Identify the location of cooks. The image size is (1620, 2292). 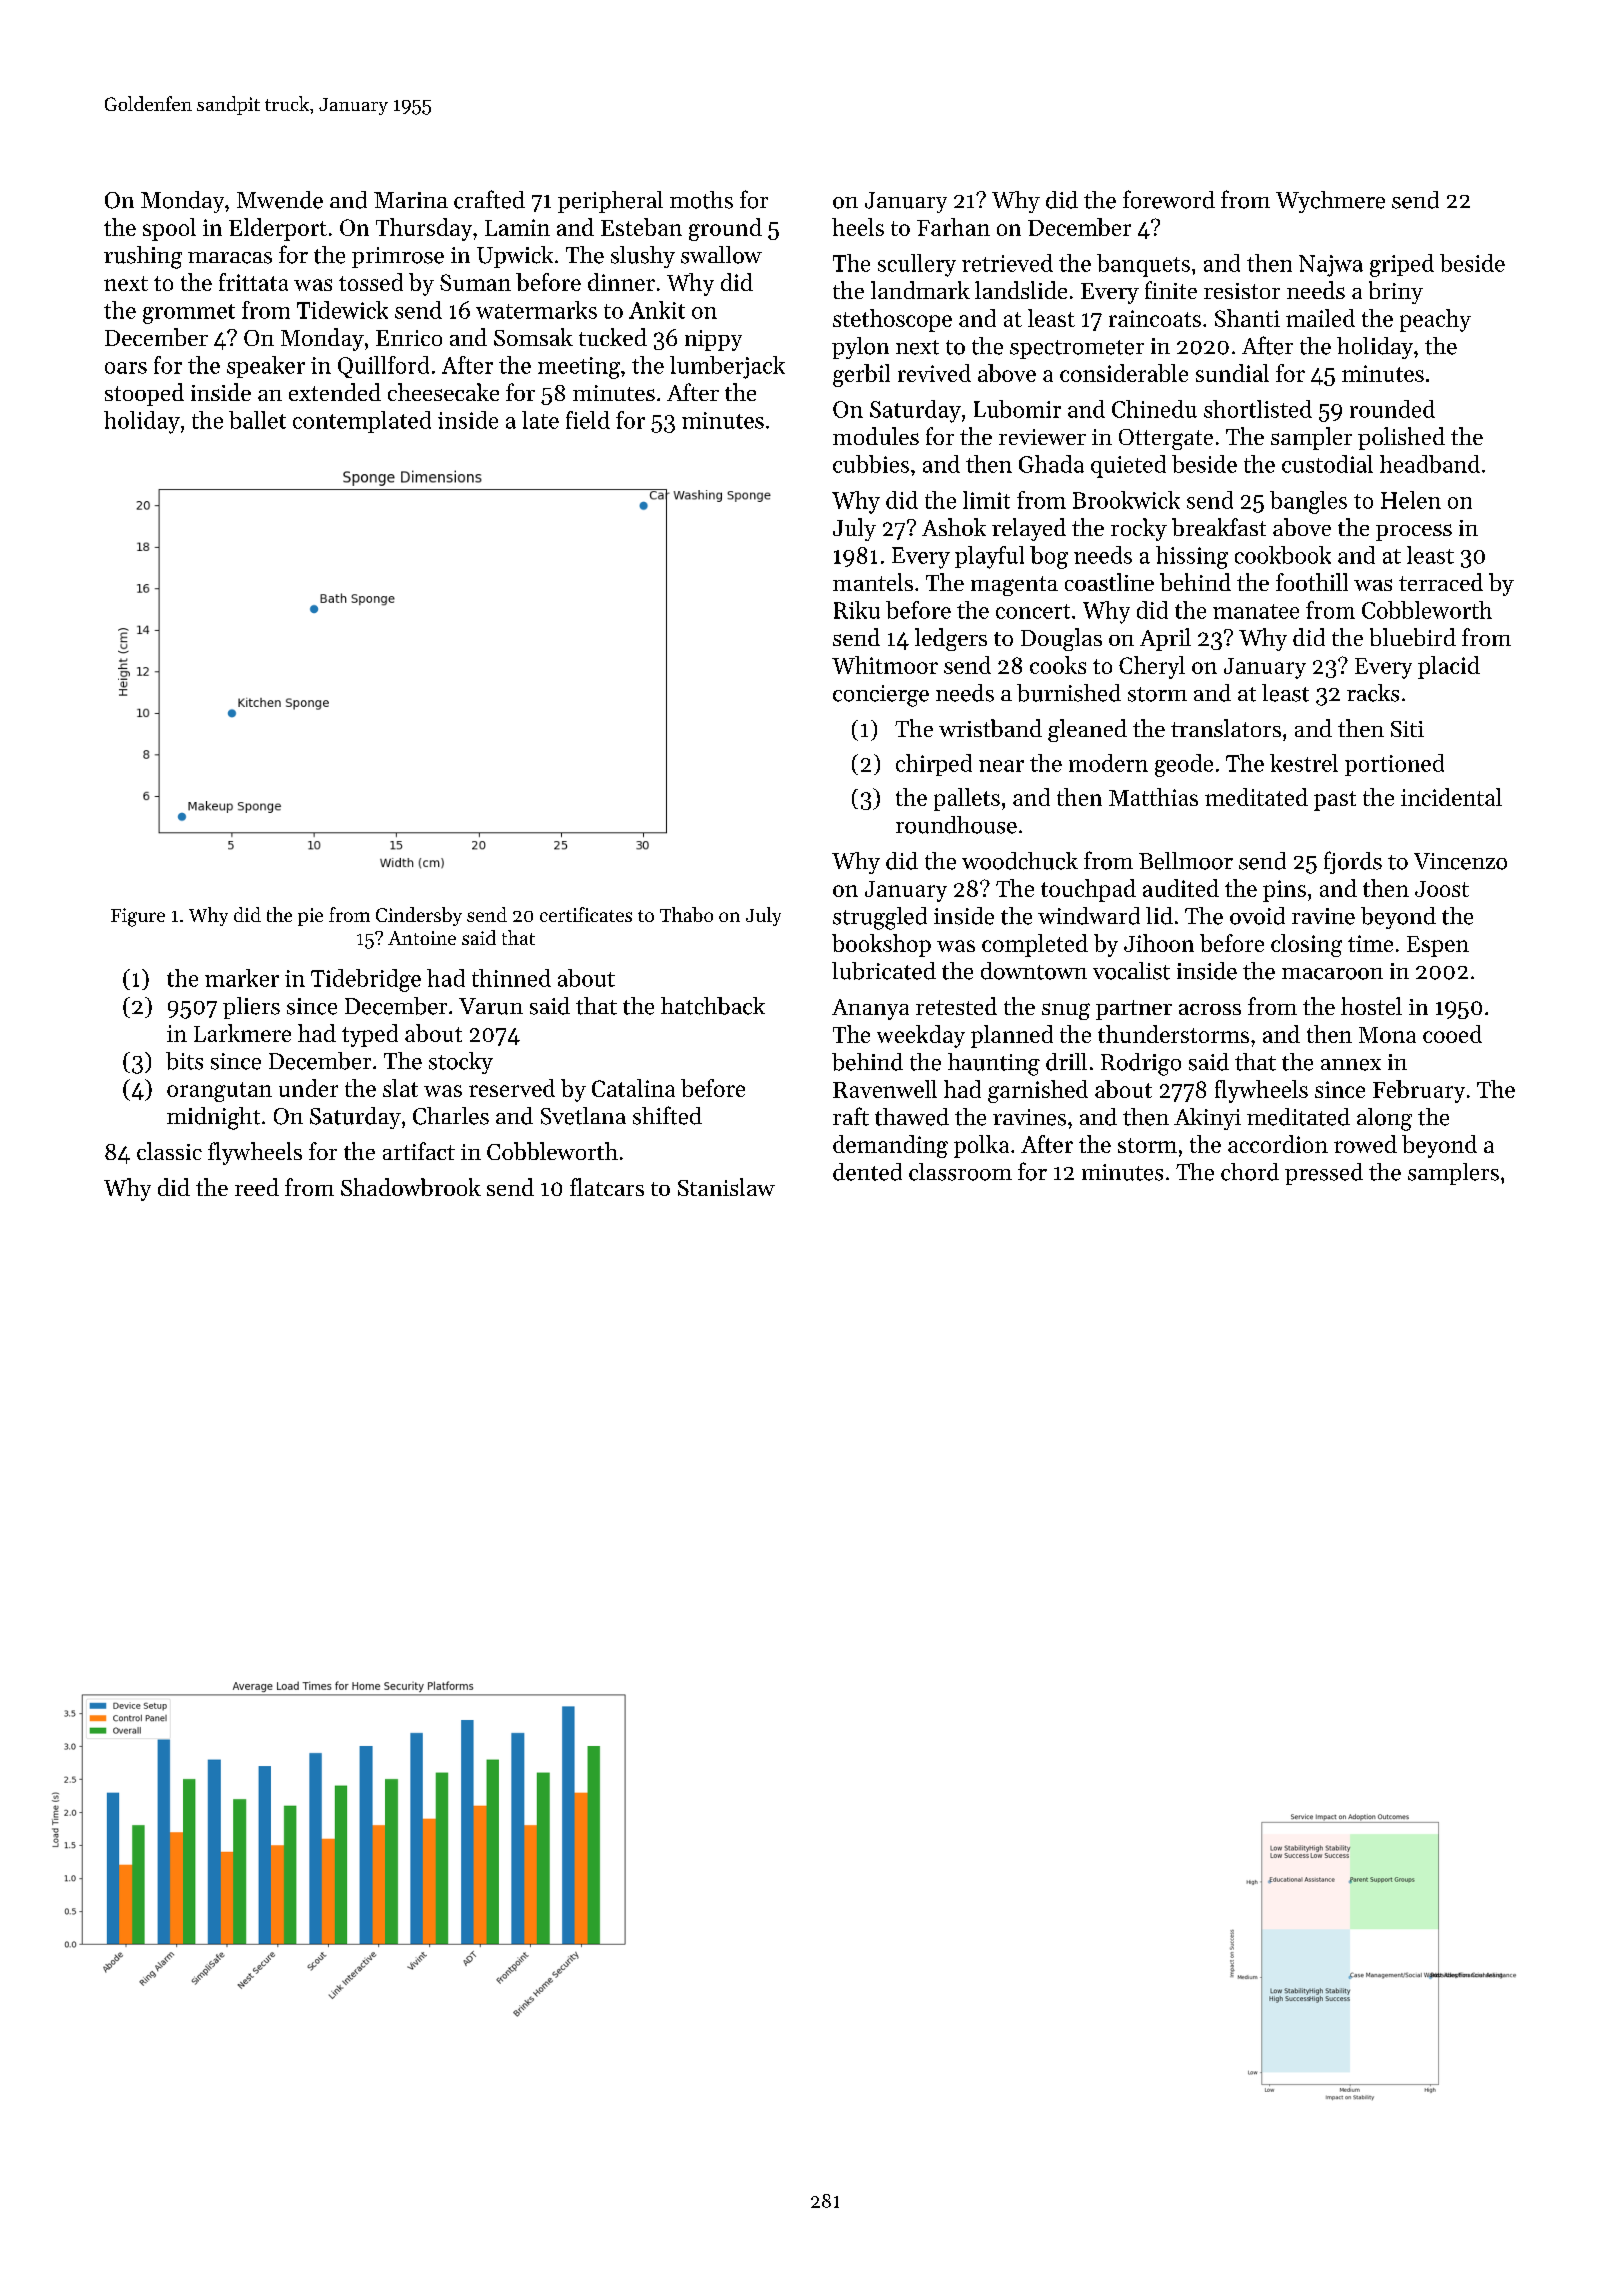
(1058, 665).
